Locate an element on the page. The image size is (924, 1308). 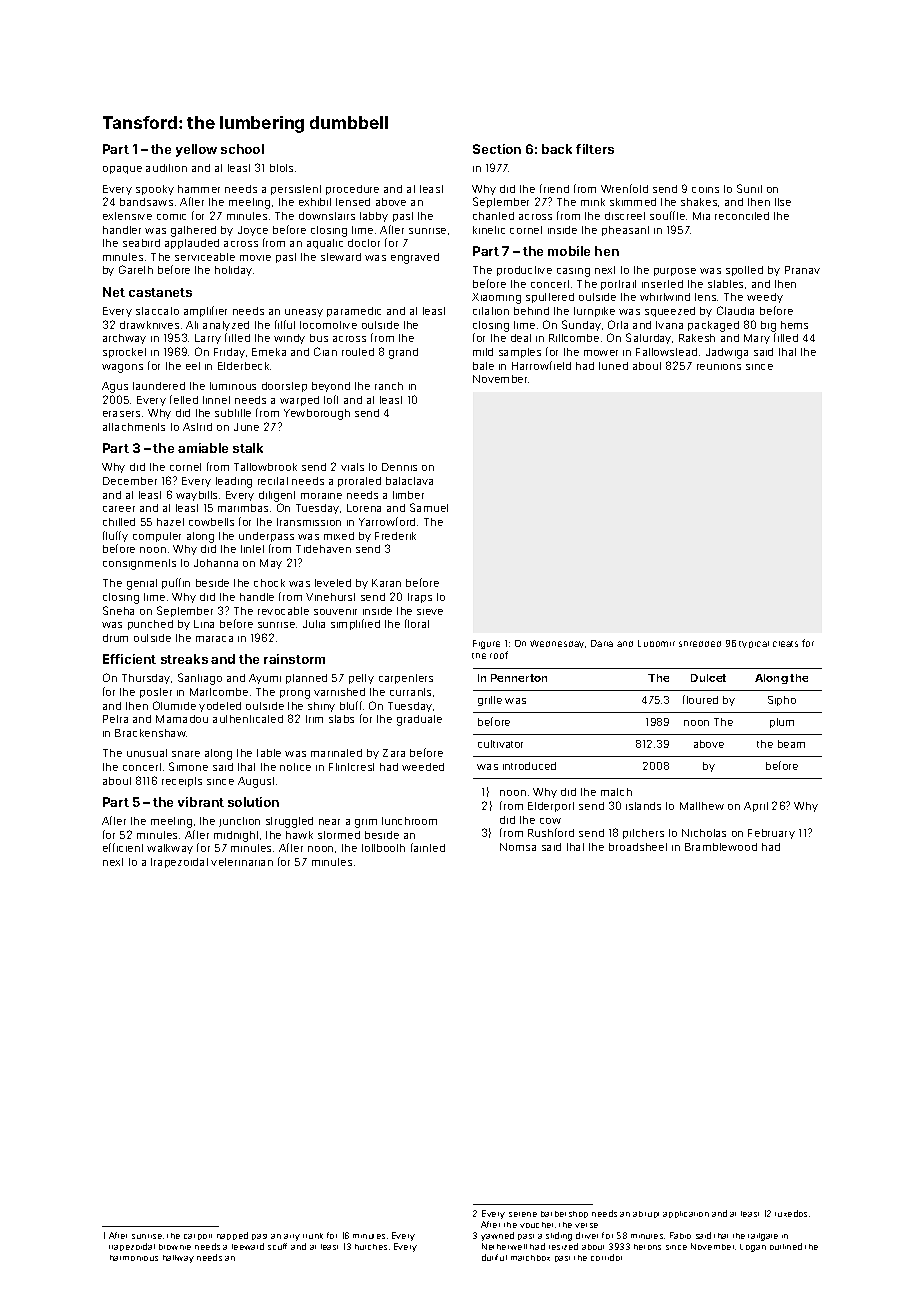
Gareth is located at coordinates (136, 269).
